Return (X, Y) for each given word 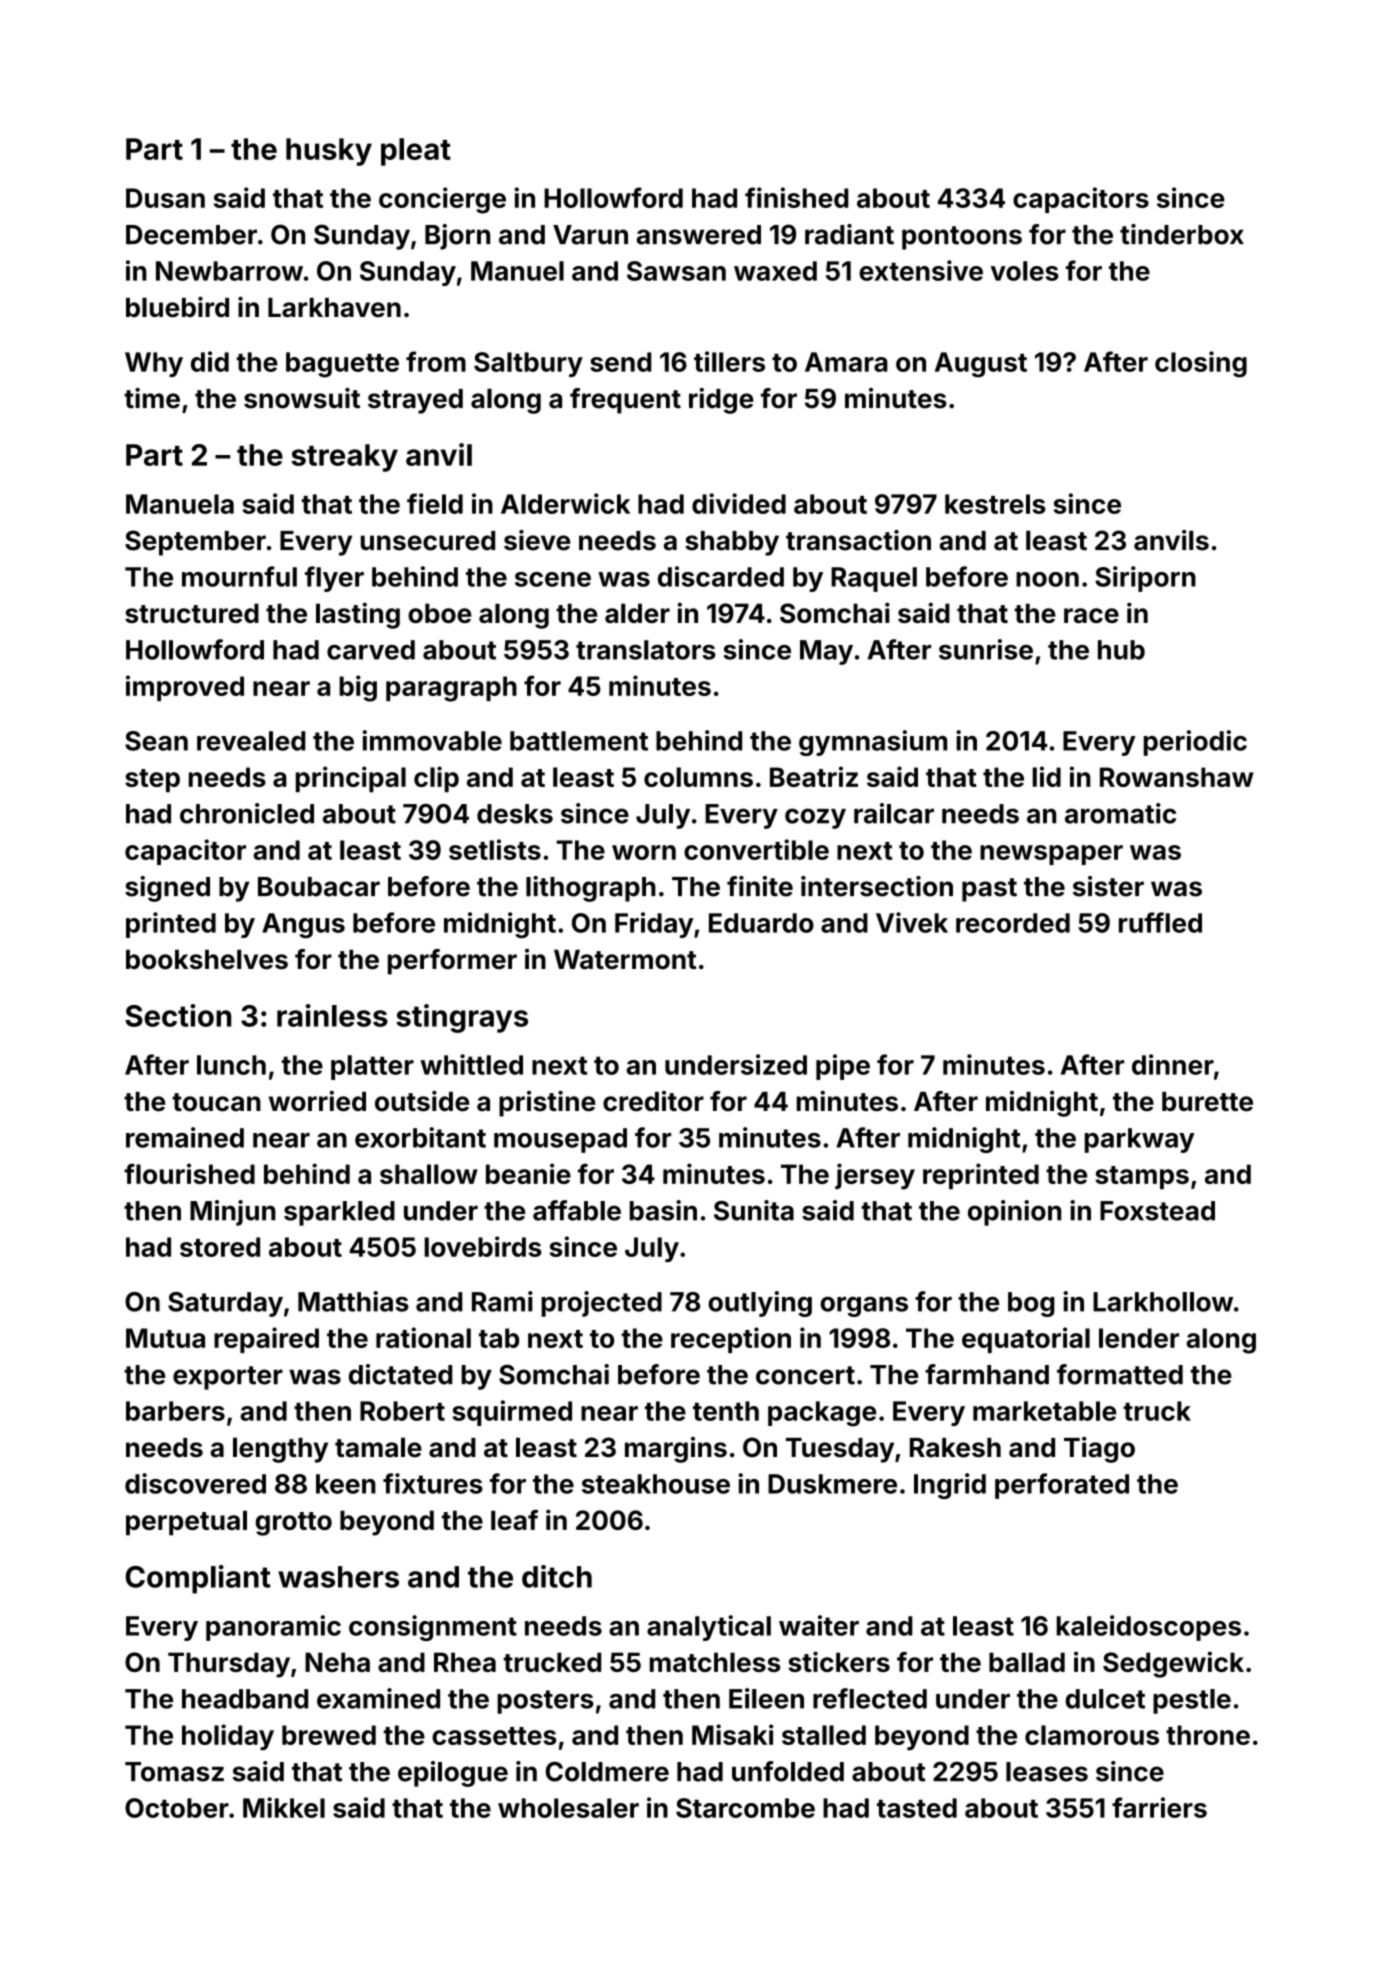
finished (797, 197)
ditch (557, 1576)
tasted (917, 1808)
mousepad (560, 1140)
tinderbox (1182, 234)
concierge (442, 200)
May (826, 652)
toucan (216, 1102)
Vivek (912, 922)
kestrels (995, 504)
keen (346, 1484)
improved (185, 688)
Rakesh (955, 1448)
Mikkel (284, 1807)
